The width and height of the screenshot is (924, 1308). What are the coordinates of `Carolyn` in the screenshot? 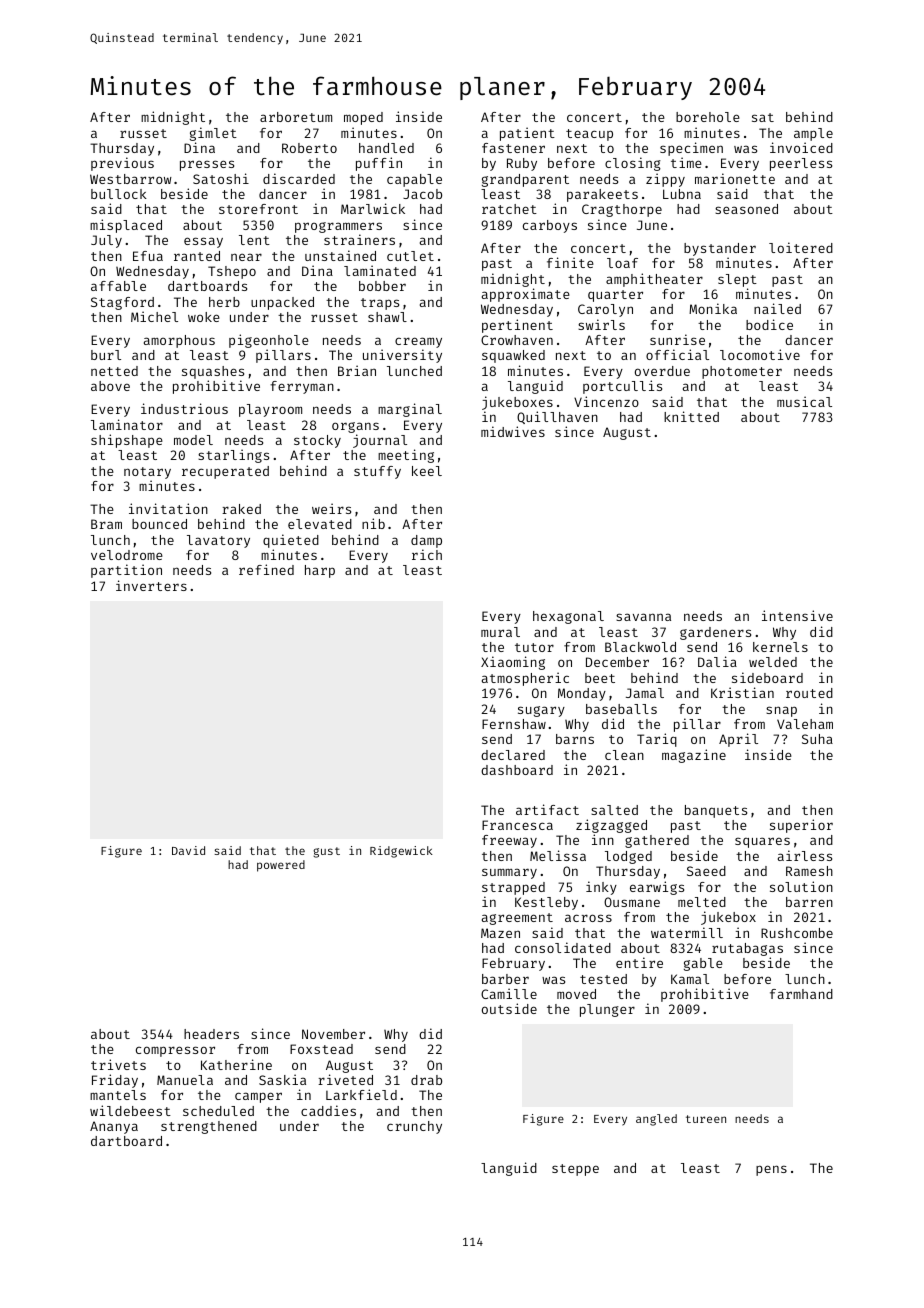 It's located at (605, 310).
